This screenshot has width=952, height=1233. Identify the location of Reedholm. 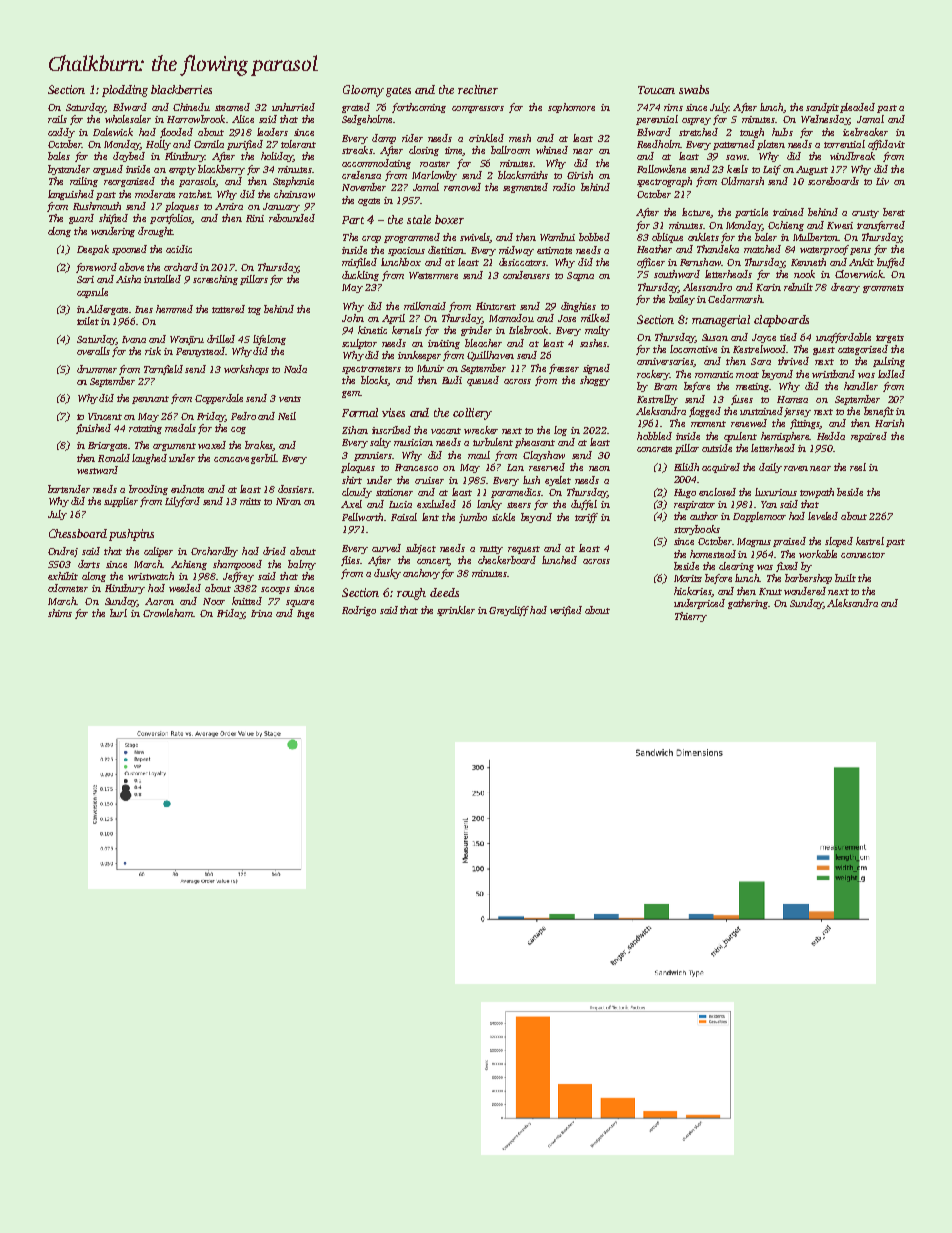
(658, 144).
